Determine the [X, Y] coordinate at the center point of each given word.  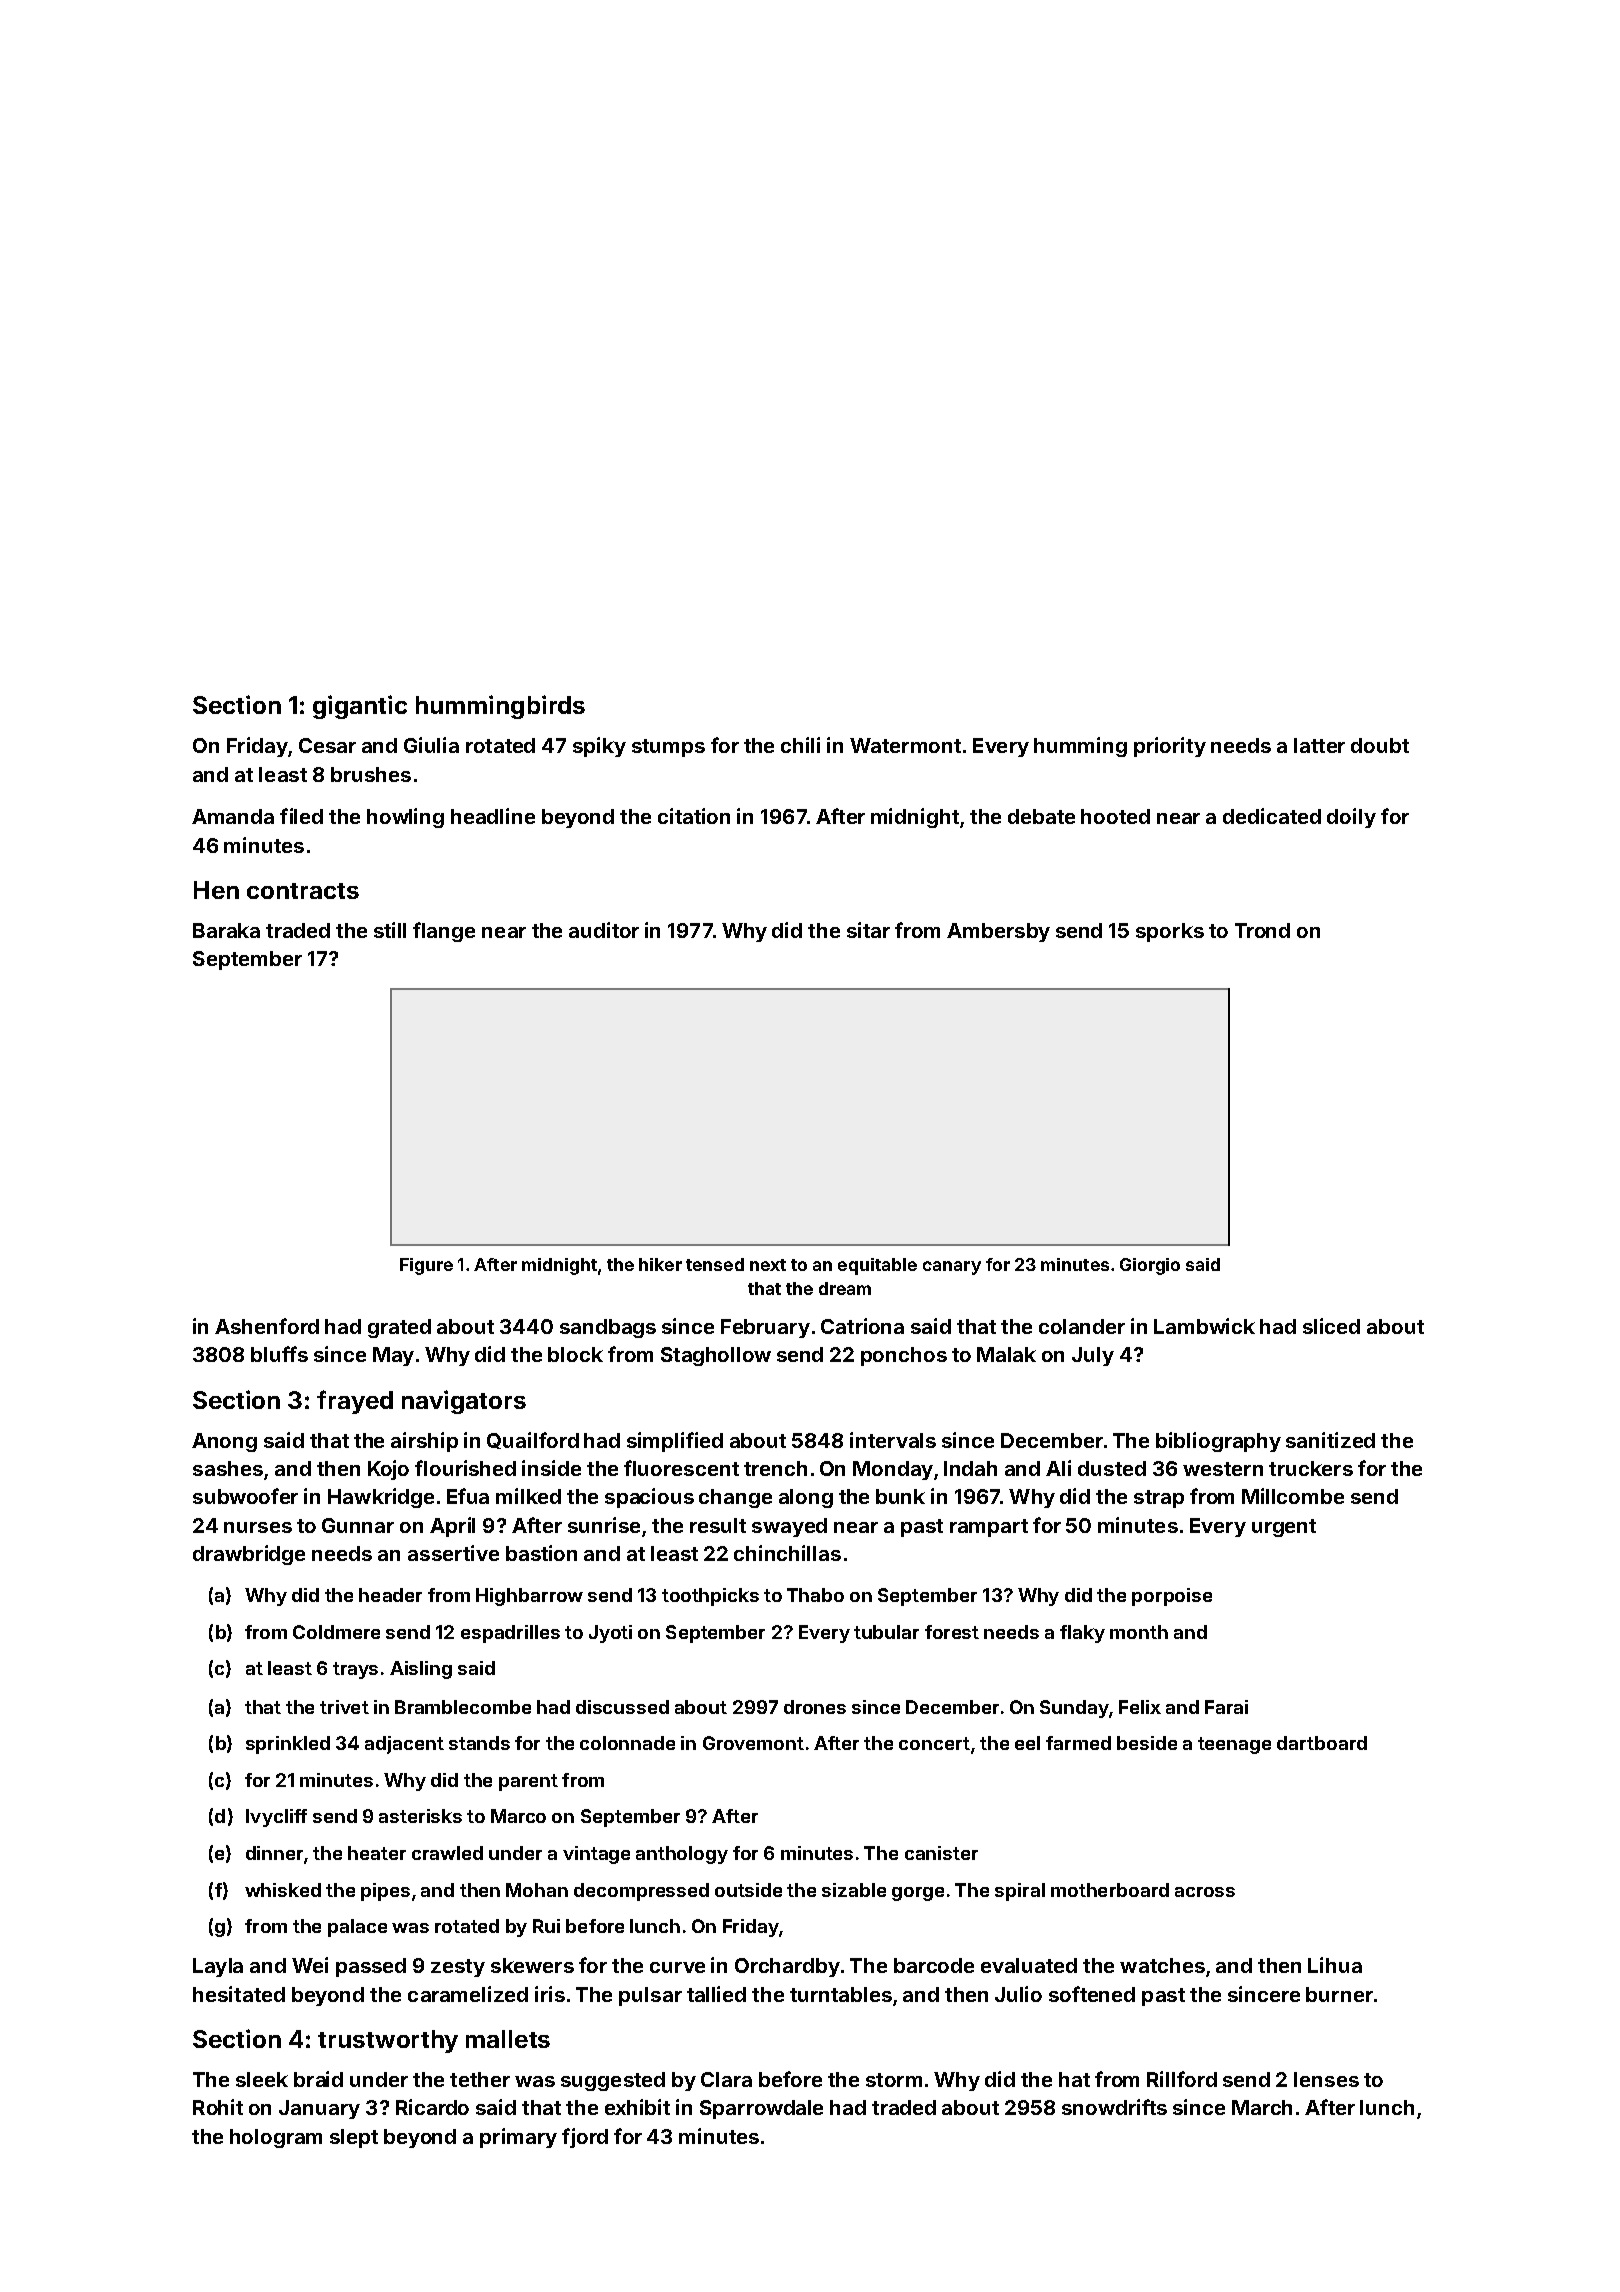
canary [952, 1268]
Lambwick [1204, 1326]
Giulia [431, 745]
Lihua [1335, 1965]
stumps [668, 748]
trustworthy [388, 2041]
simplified [675, 1442]
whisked [283, 1890]
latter [1319, 745]
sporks [1170, 932]
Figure [426, 1266]
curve [677, 1967]
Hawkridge [381, 1498]
